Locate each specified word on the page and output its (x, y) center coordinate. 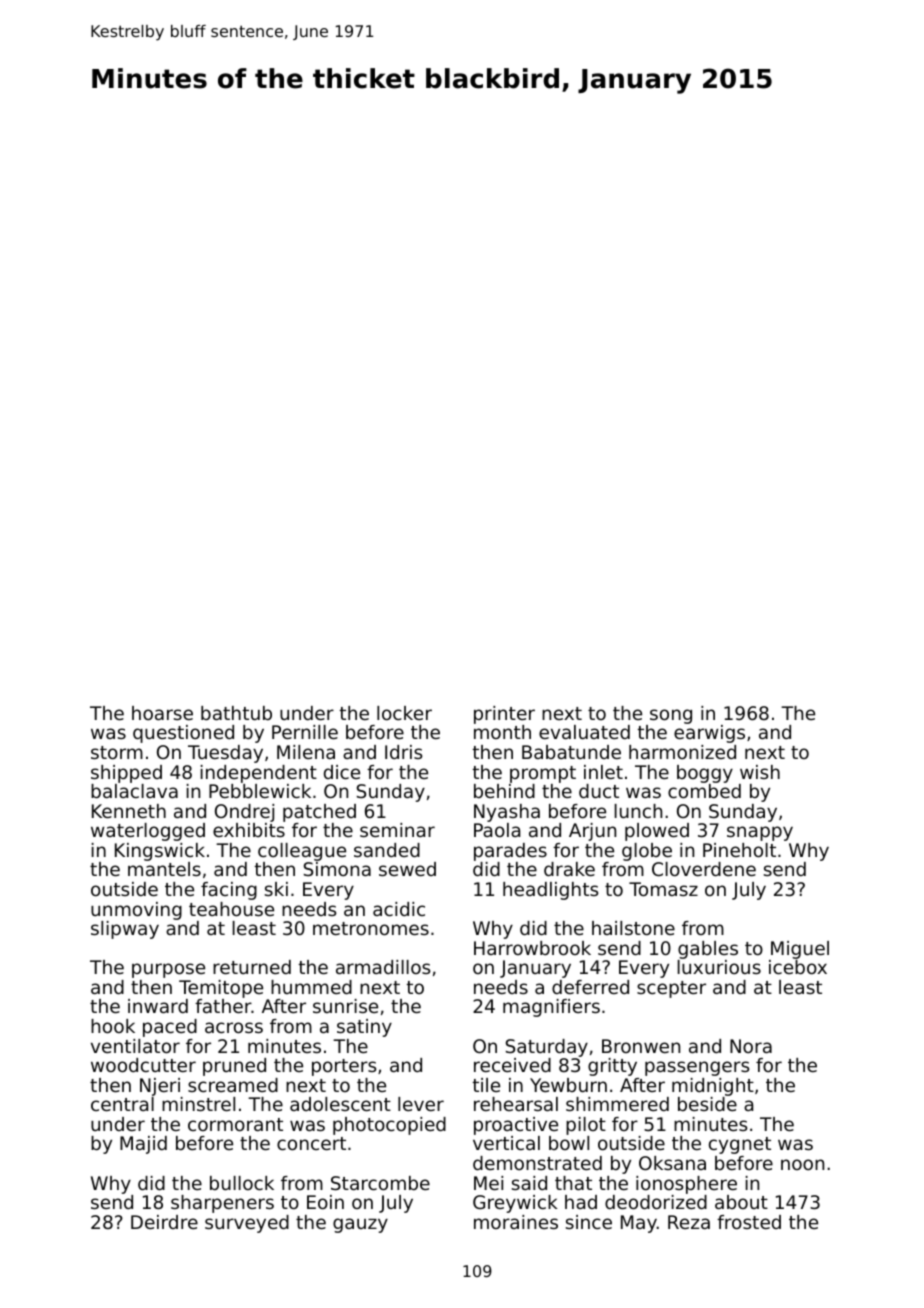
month (502, 732)
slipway (125, 930)
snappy (760, 833)
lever (421, 1104)
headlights (551, 891)
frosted (749, 1222)
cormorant (235, 1124)
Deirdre (164, 1222)
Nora (751, 1046)
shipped (126, 774)
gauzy (360, 1225)
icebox (798, 967)
